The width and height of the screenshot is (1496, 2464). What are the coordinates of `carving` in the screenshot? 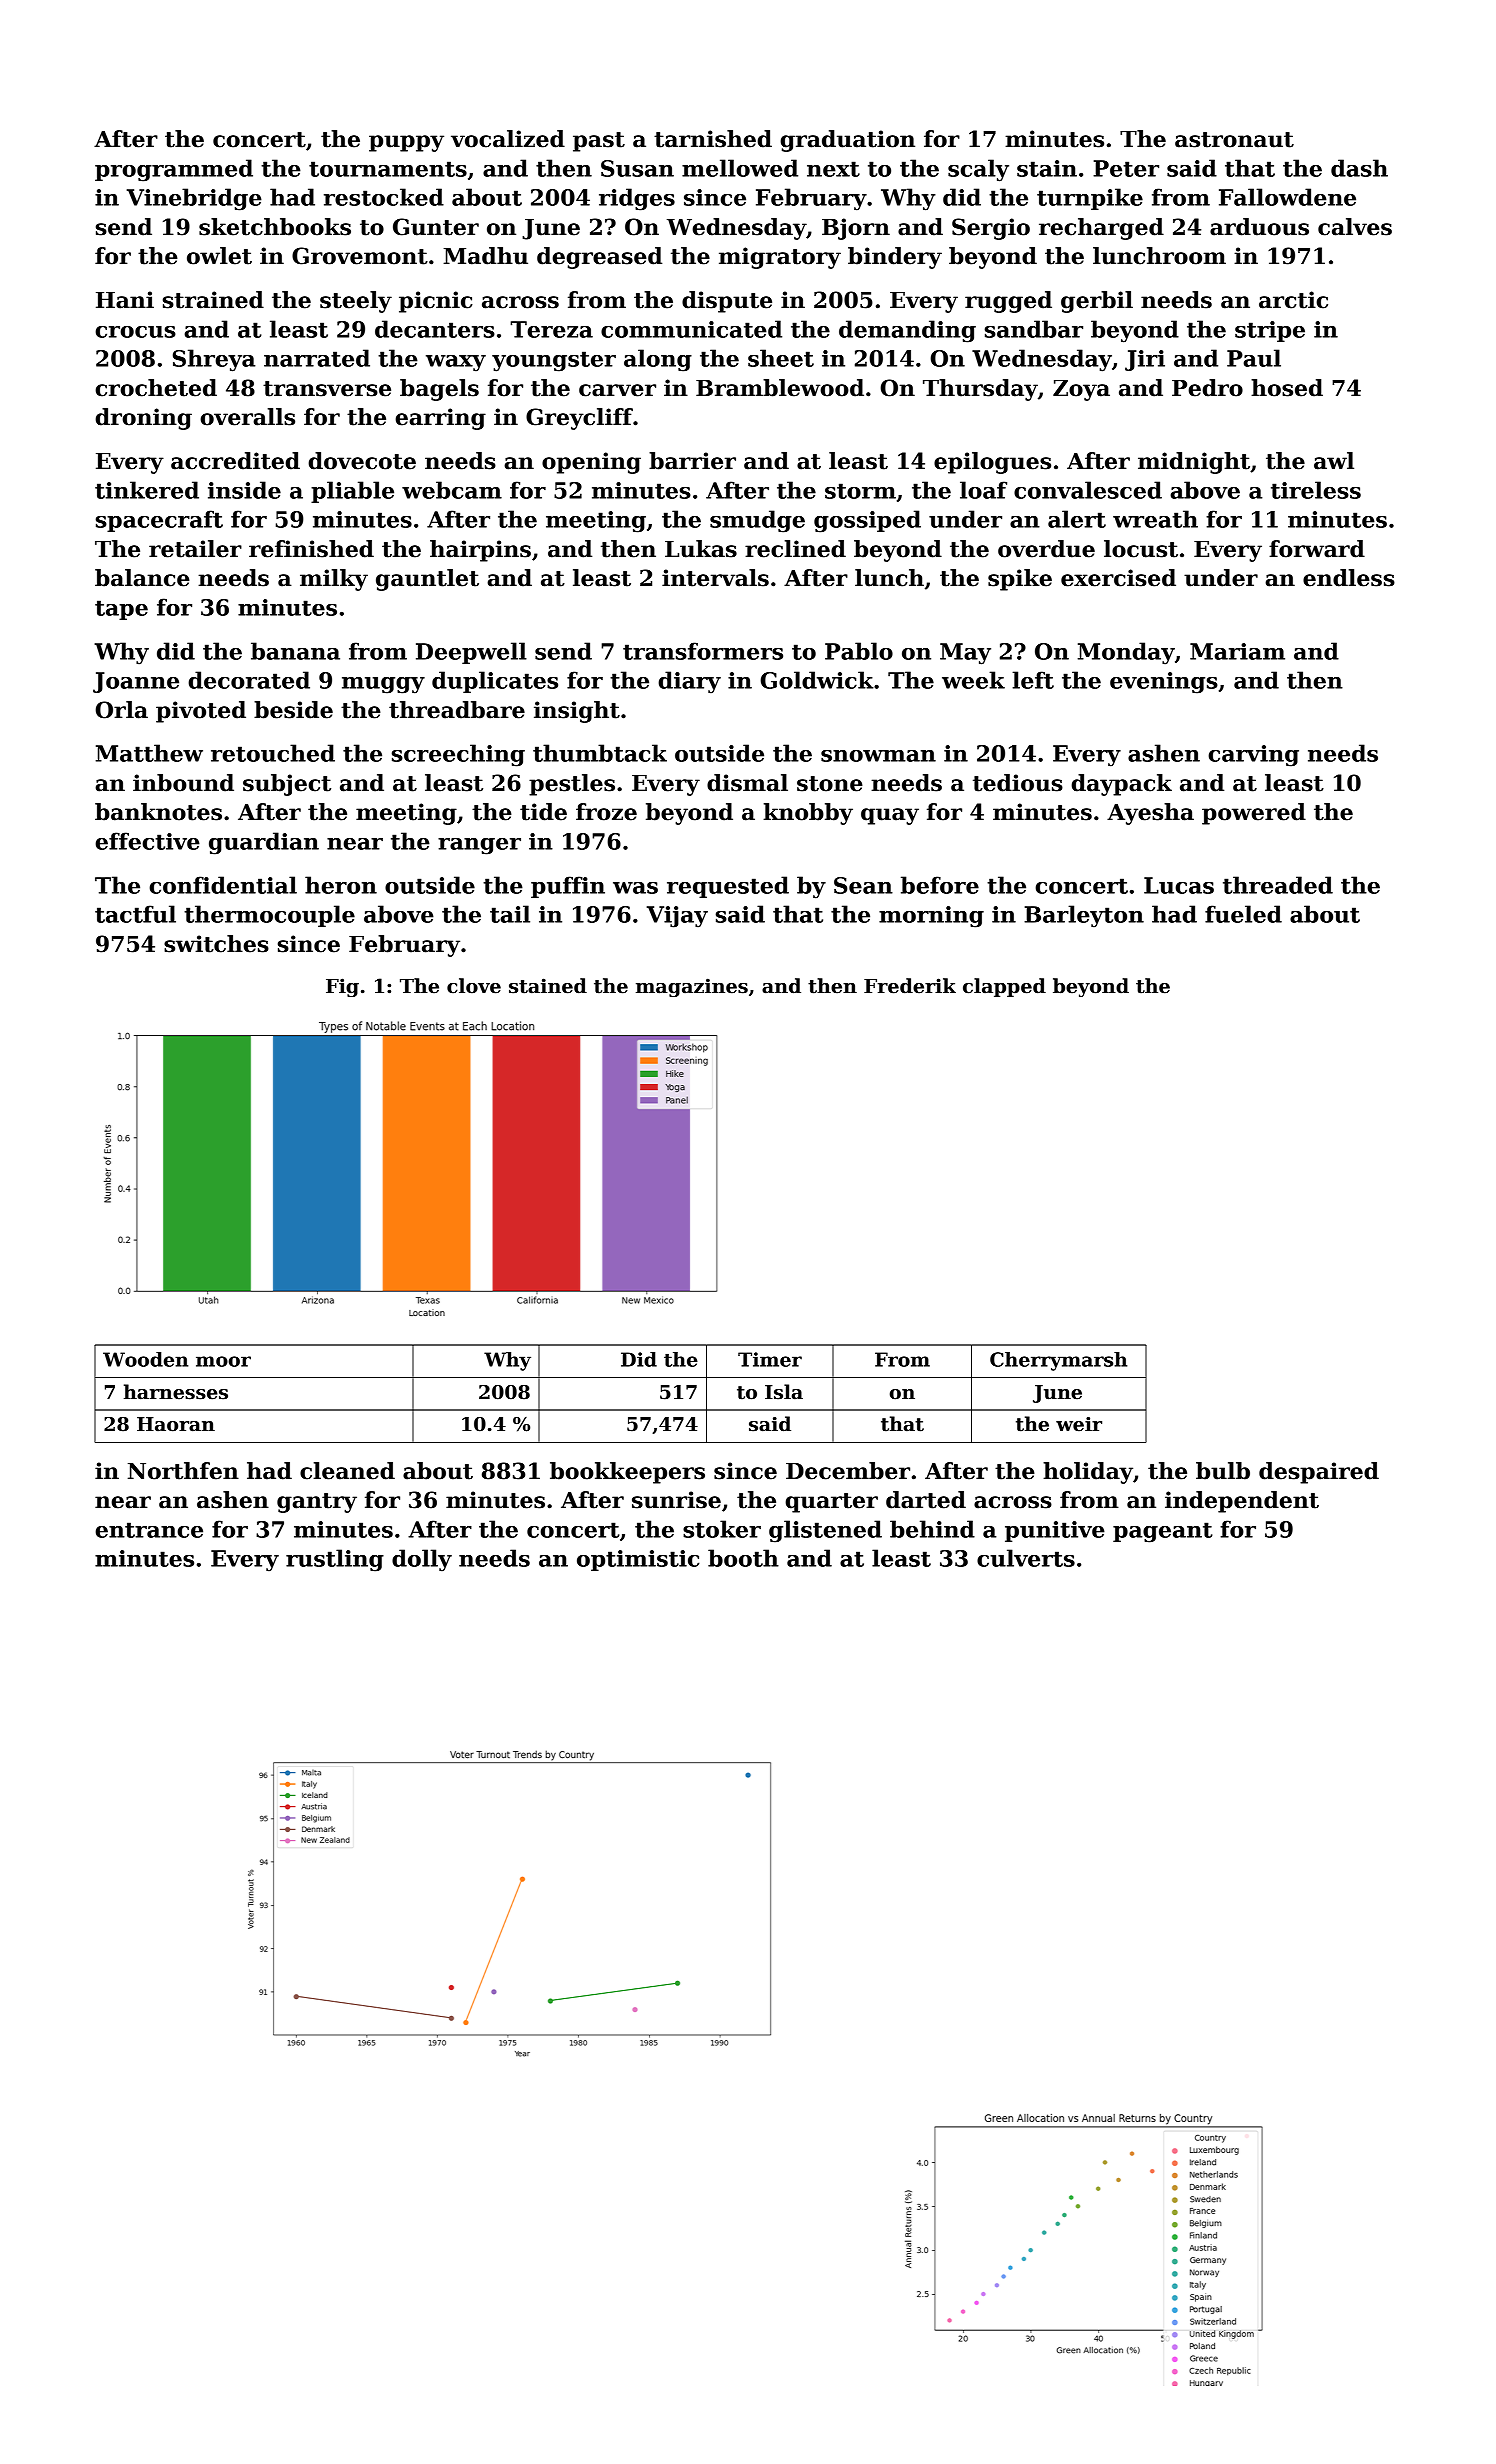 It's located at (1253, 756).
